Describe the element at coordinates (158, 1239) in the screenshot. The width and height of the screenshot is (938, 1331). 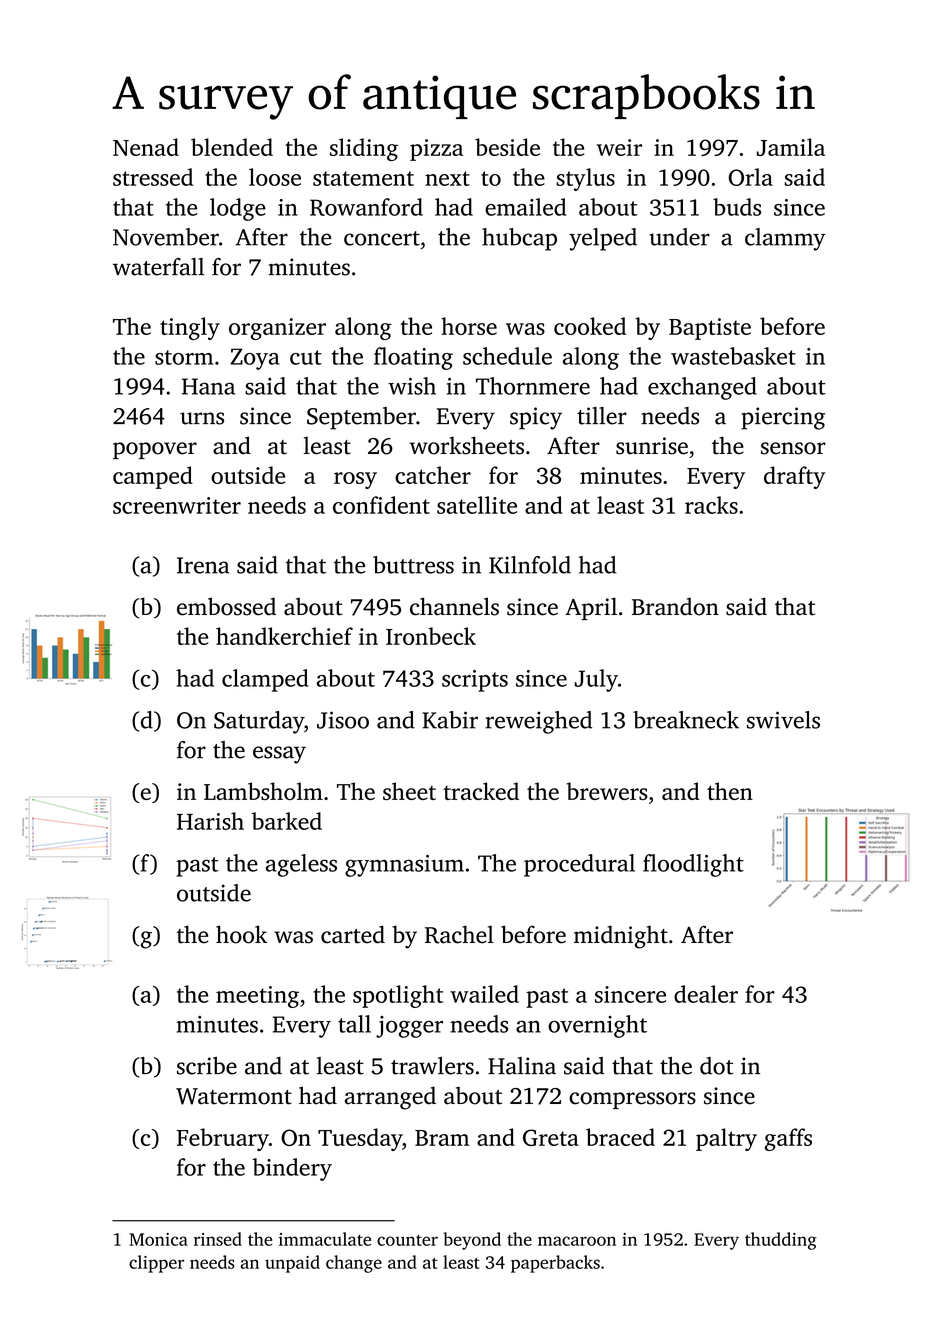
I see `Monica` at that location.
